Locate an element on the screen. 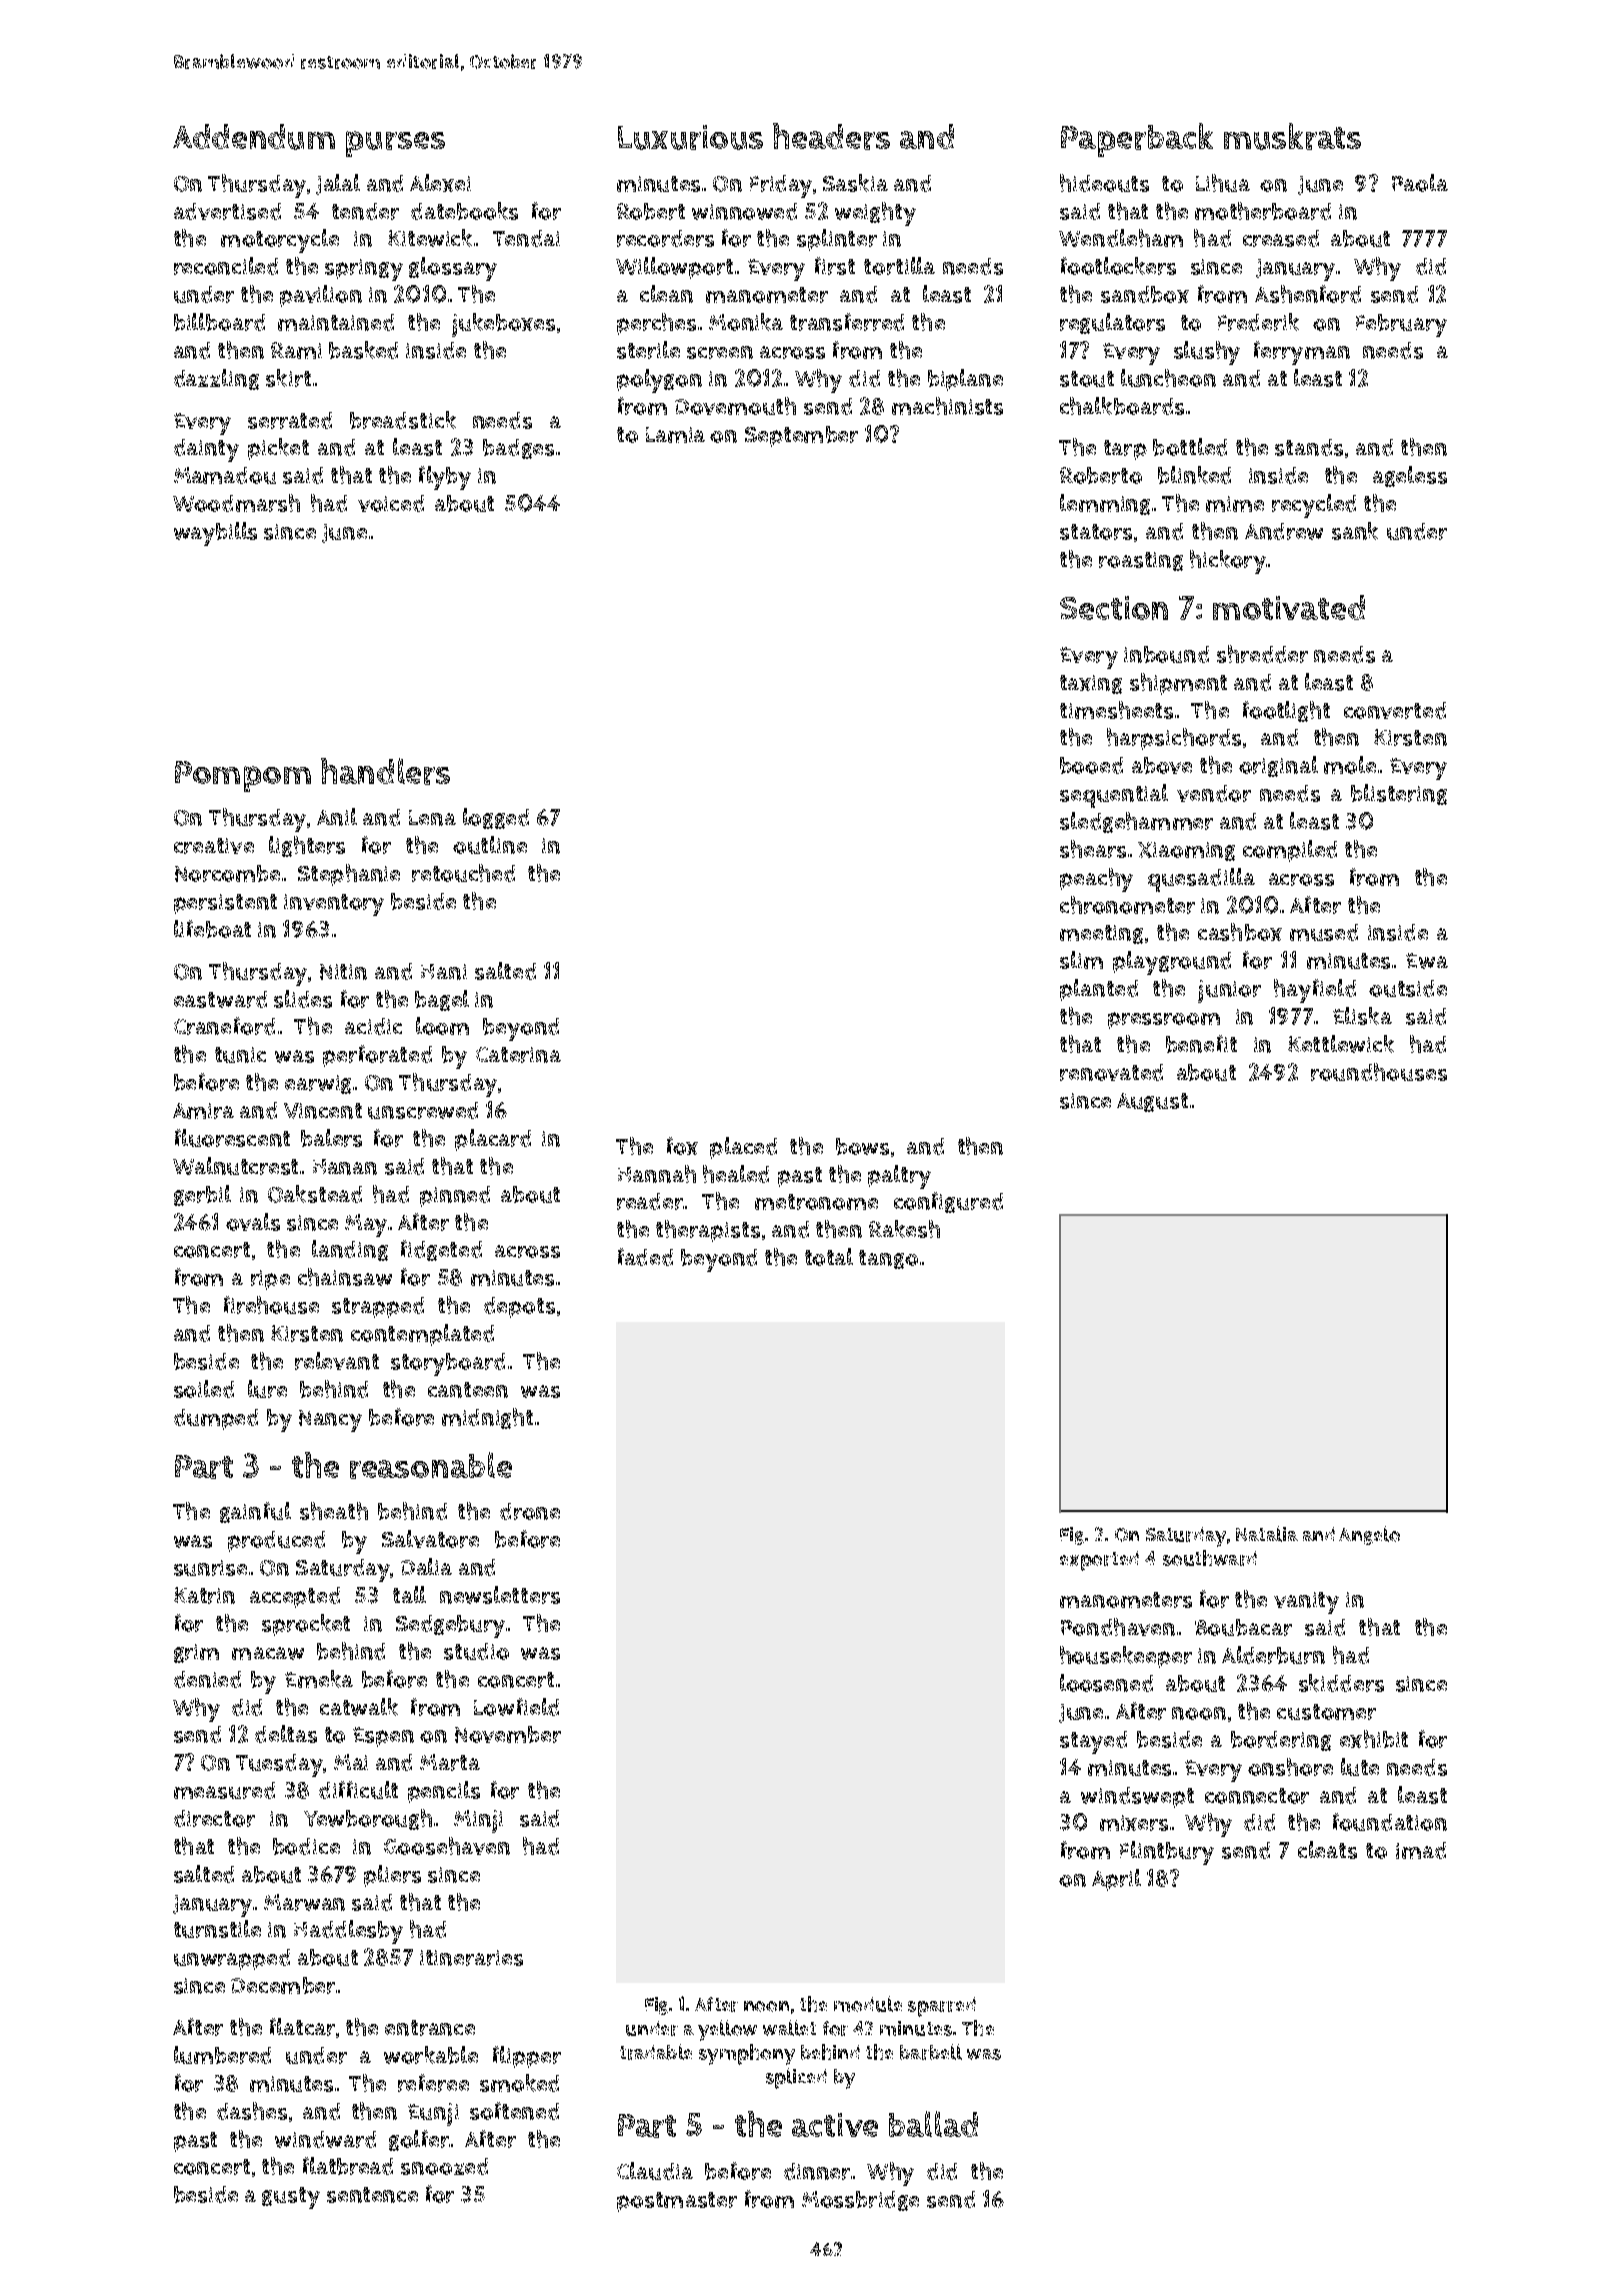 This screenshot has height=2292, width=1620. muskrats is located at coordinates (1292, 136).
